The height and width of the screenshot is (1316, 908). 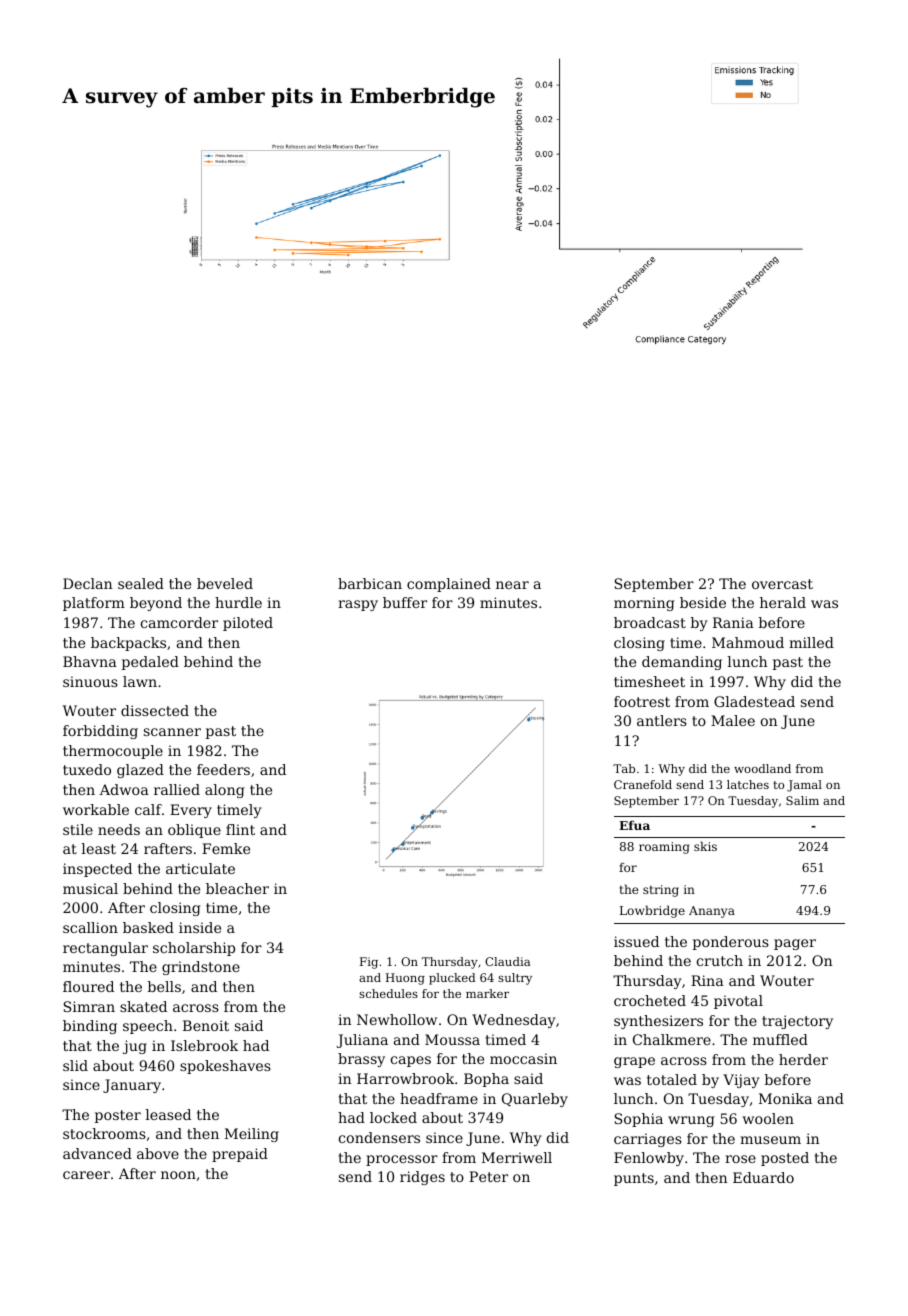 What do you see at coordinates (762, 768) in the screenshot?
I see `woodland` at bounding box center [762, 768].
